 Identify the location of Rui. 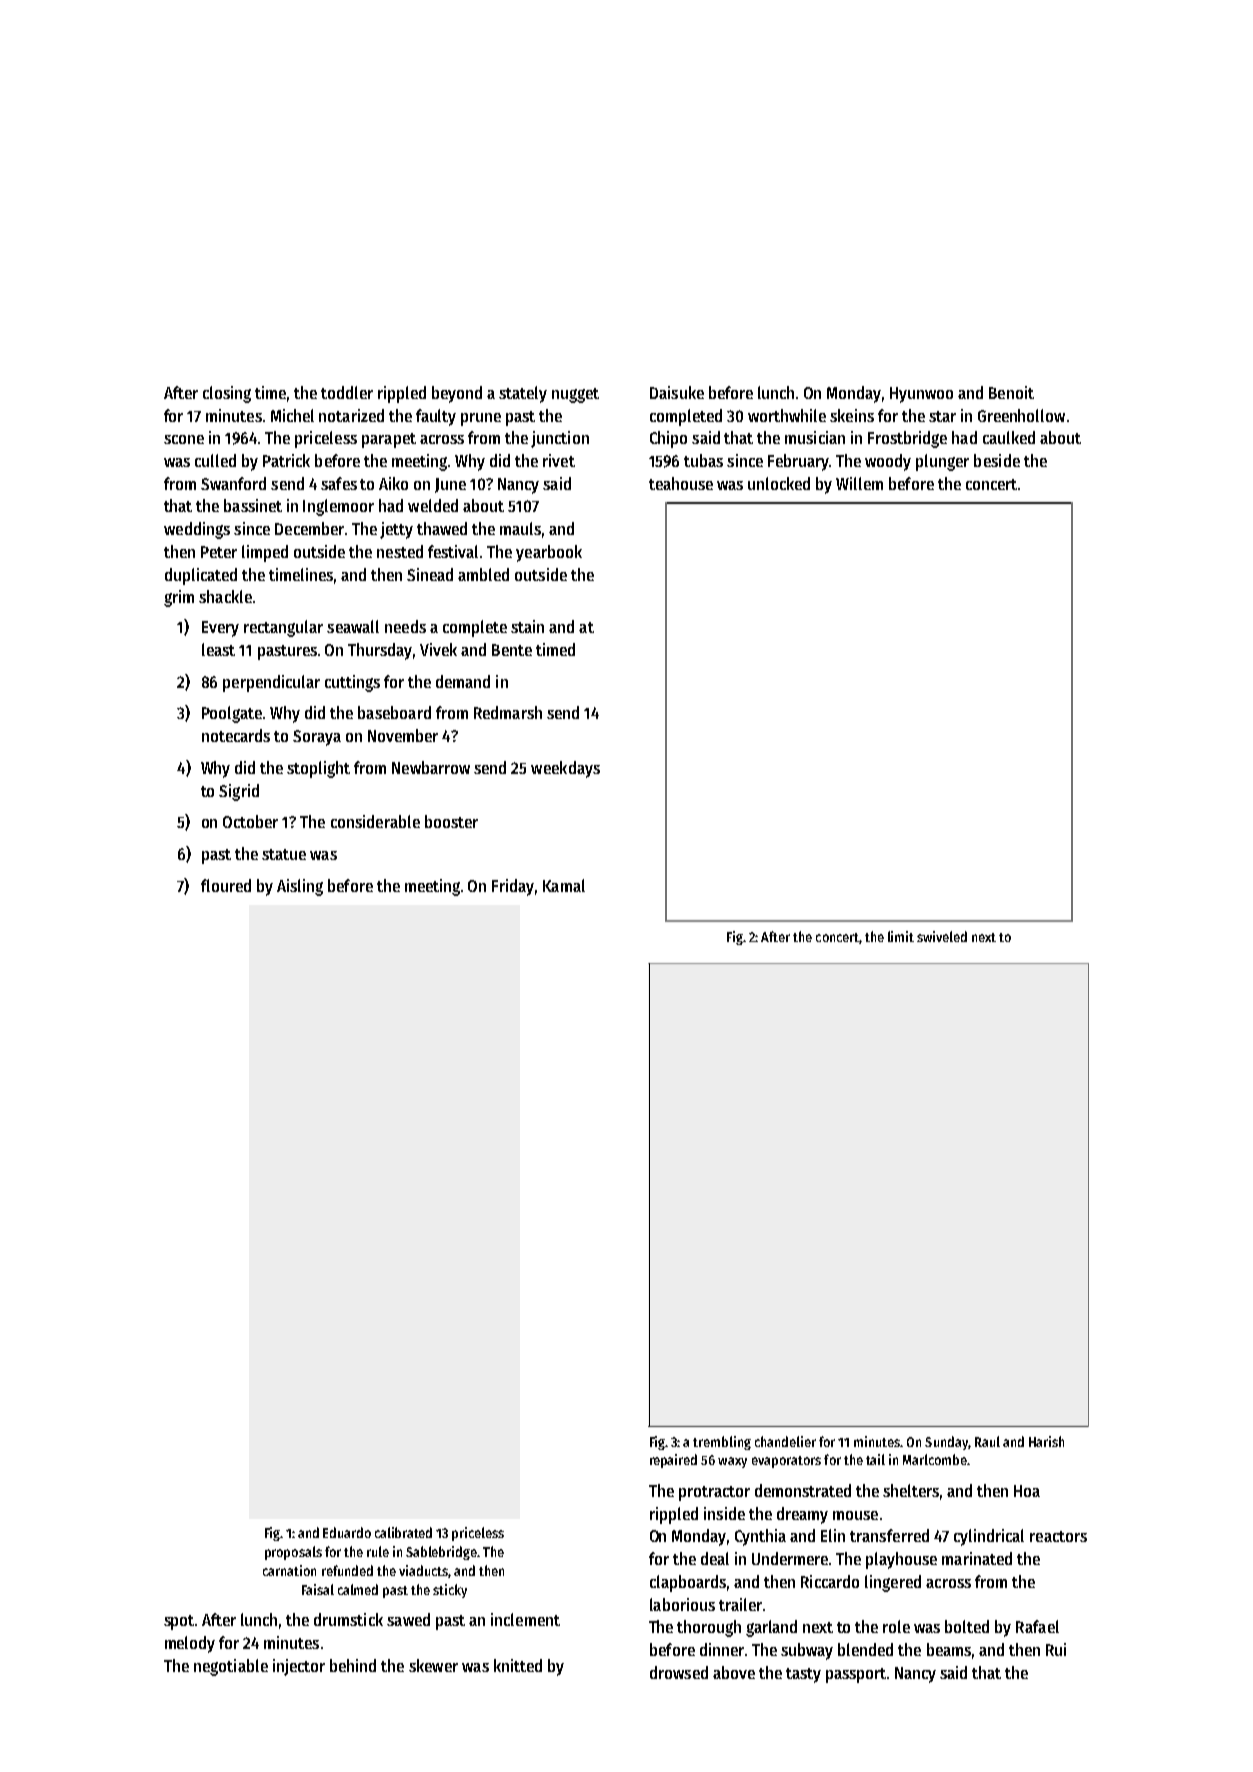
(1056, 1649).
